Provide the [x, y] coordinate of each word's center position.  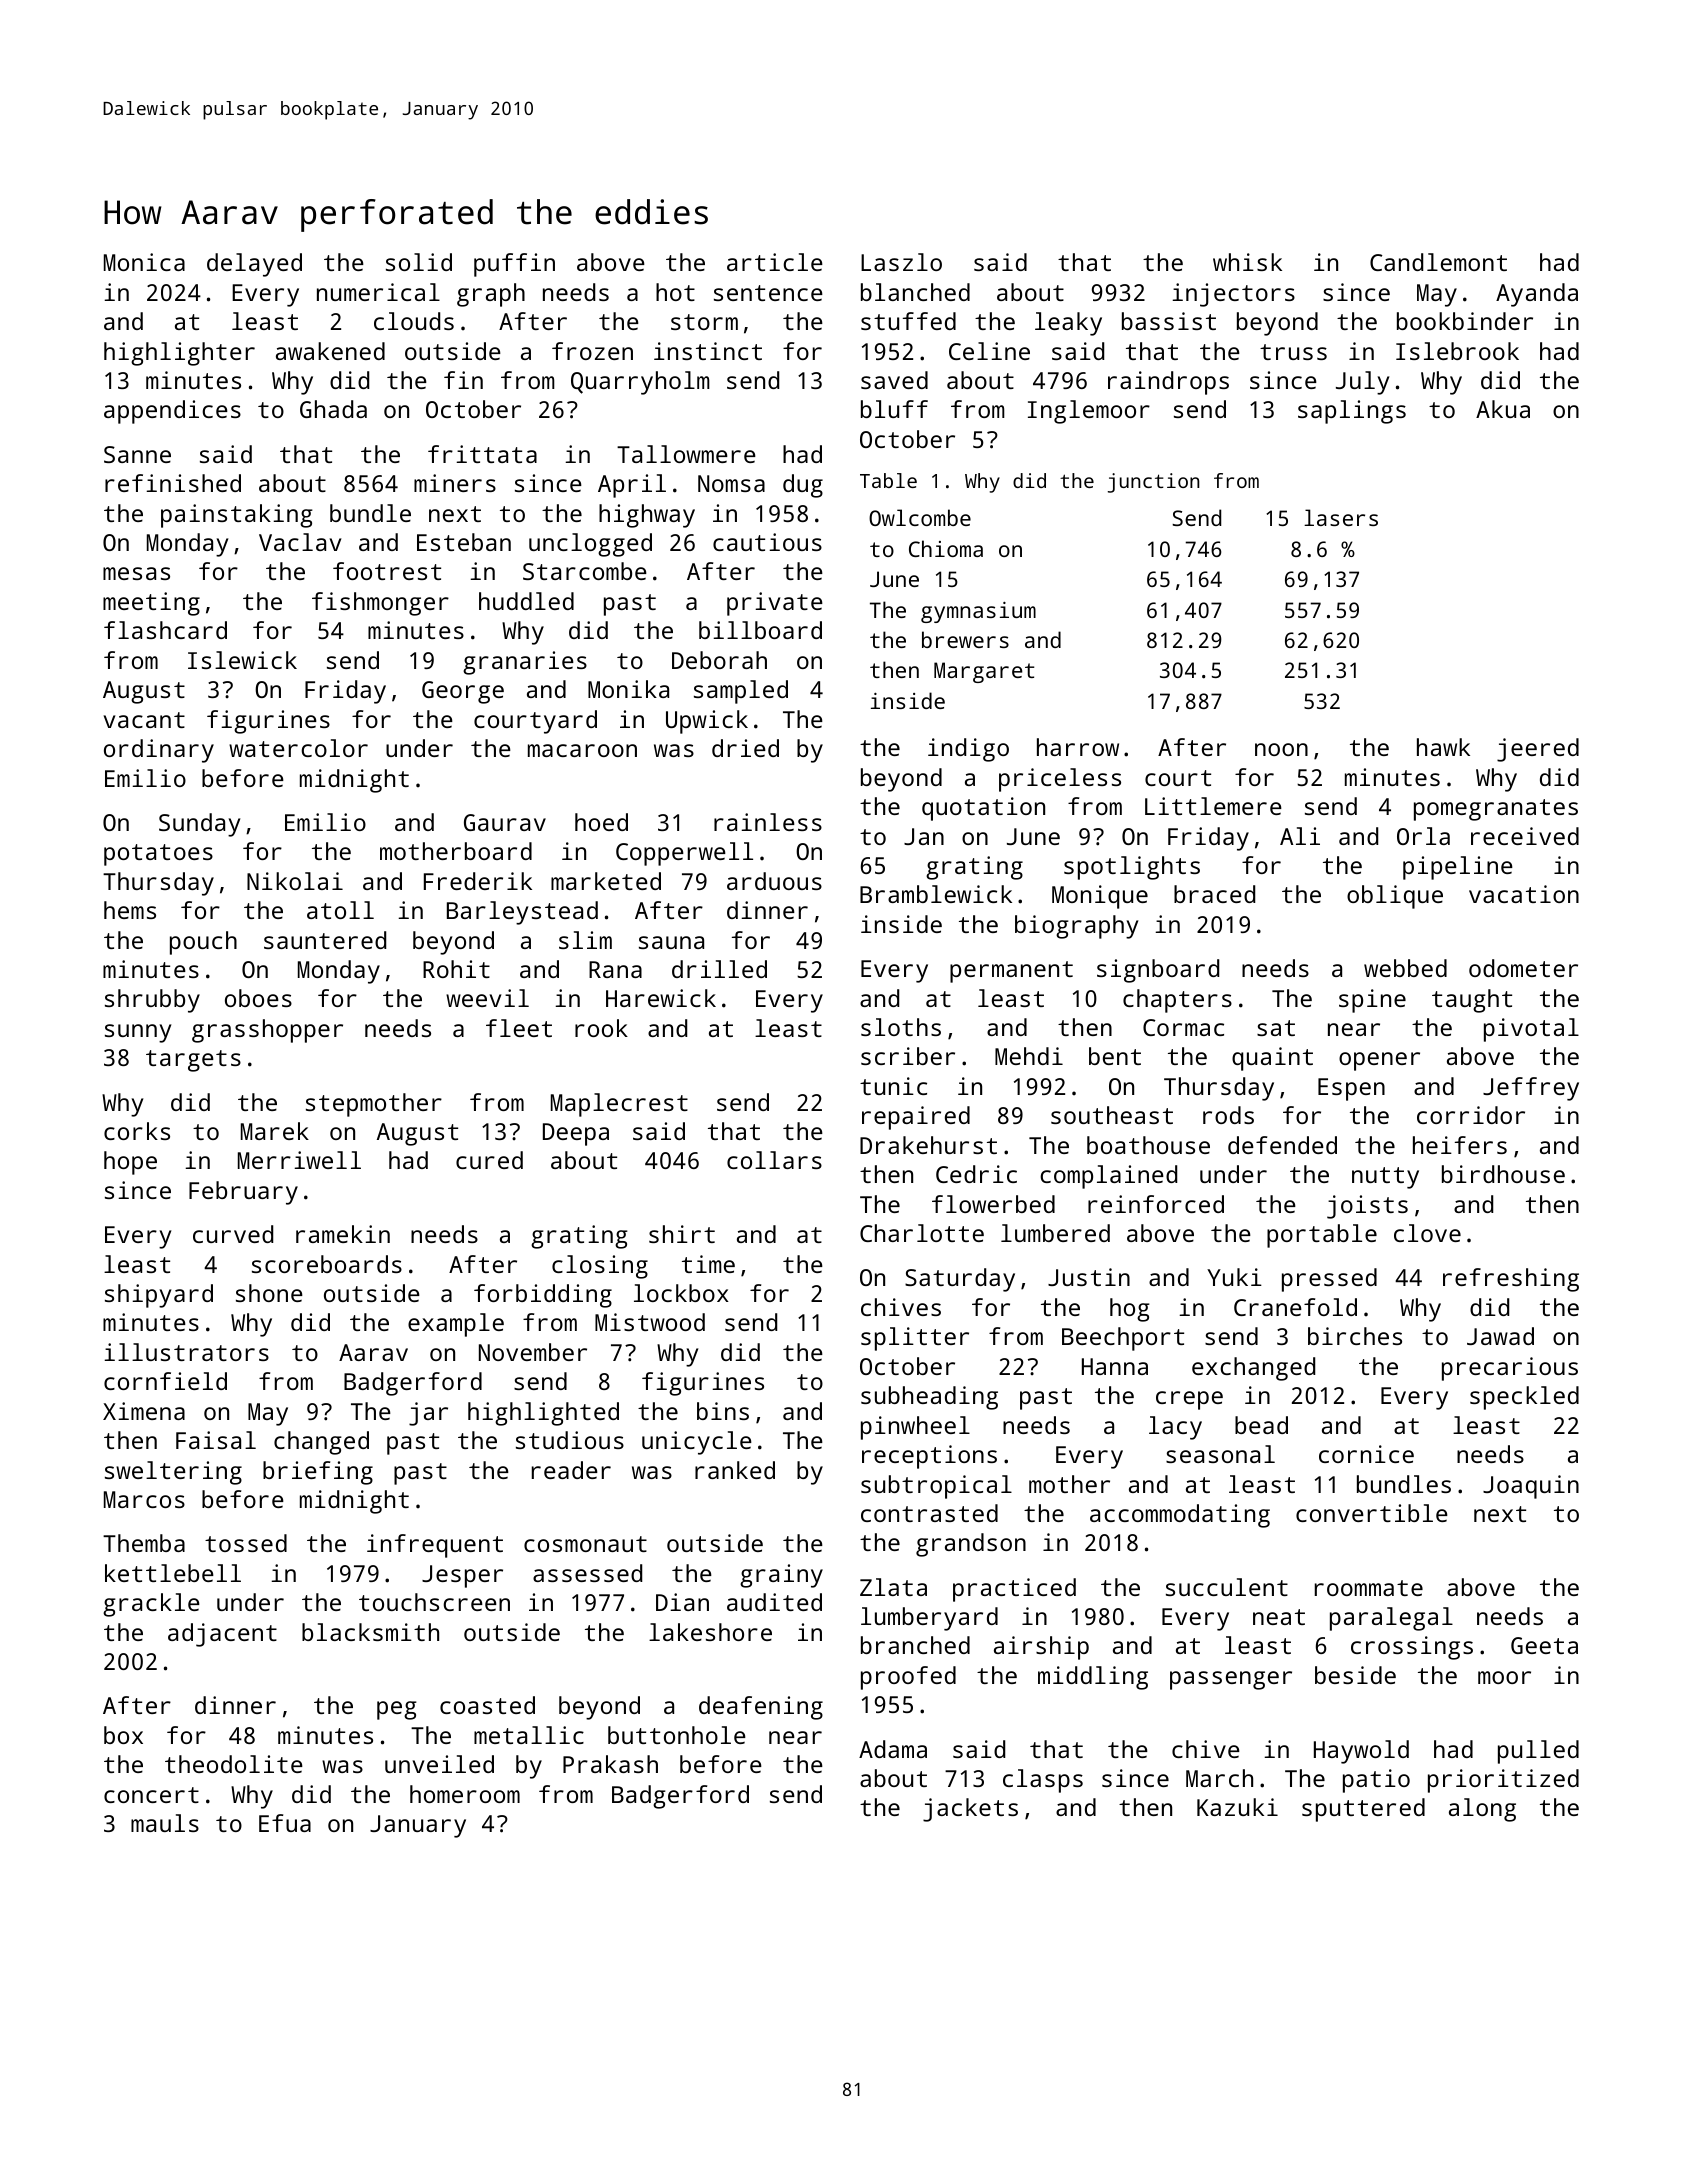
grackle [151, 1605]
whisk [1247, 262]
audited [774, 1602]
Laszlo [901, 262]
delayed [254, 265]
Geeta [1544, 1645]
